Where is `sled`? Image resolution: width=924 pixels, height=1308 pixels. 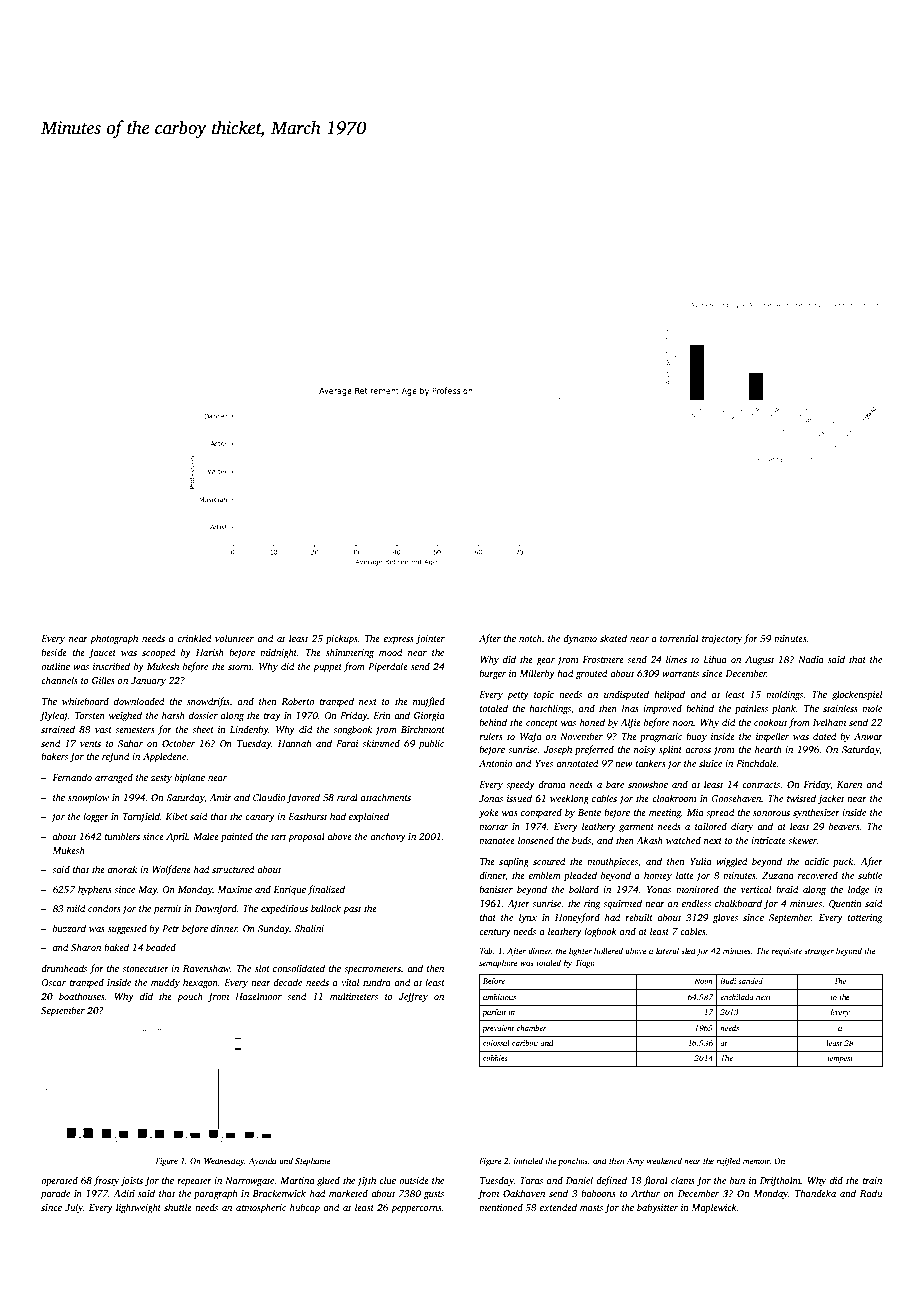 sled is located at coordinates (688, 950).
